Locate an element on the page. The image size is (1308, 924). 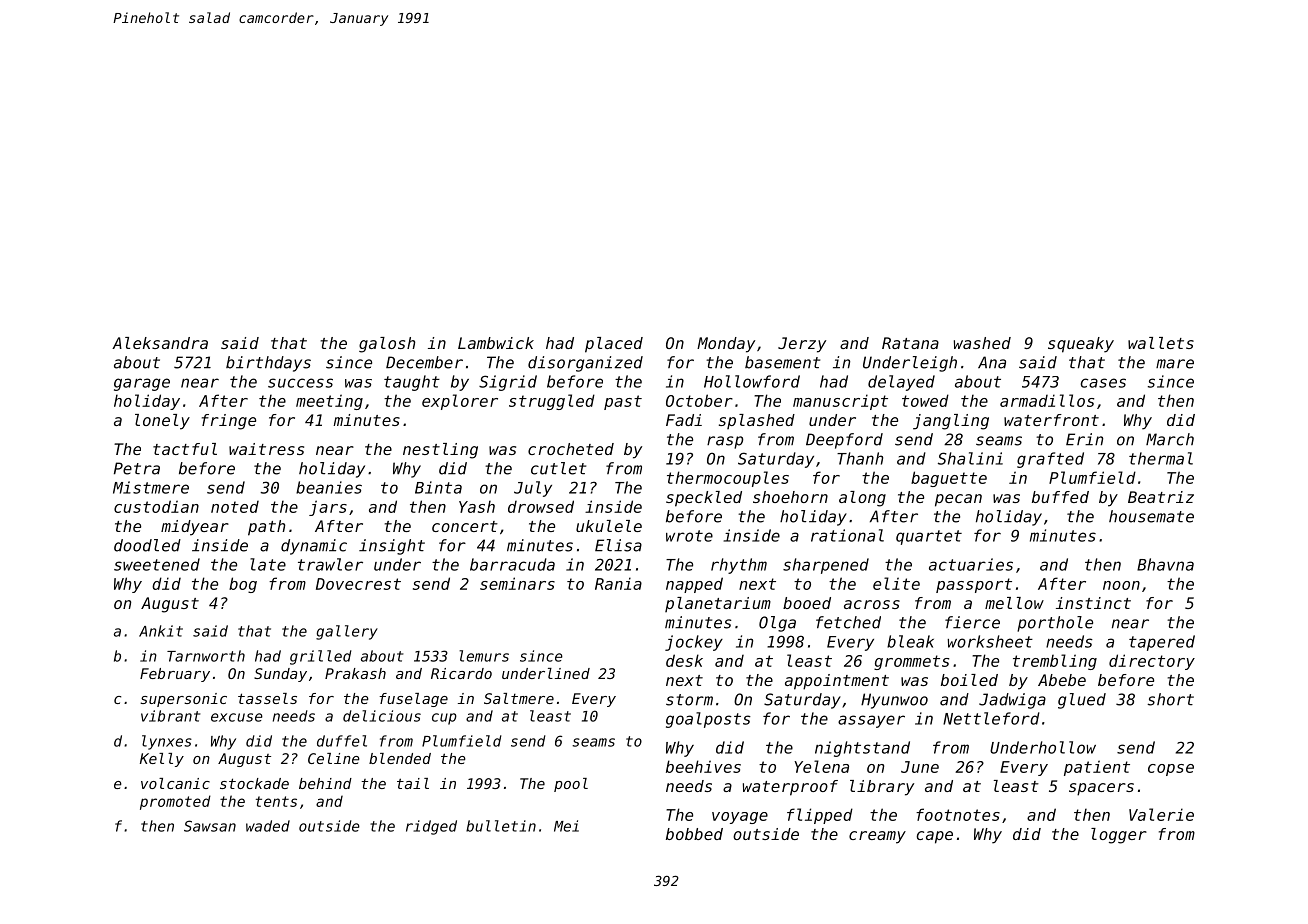
patient is located at coordinates (1097, 768).
